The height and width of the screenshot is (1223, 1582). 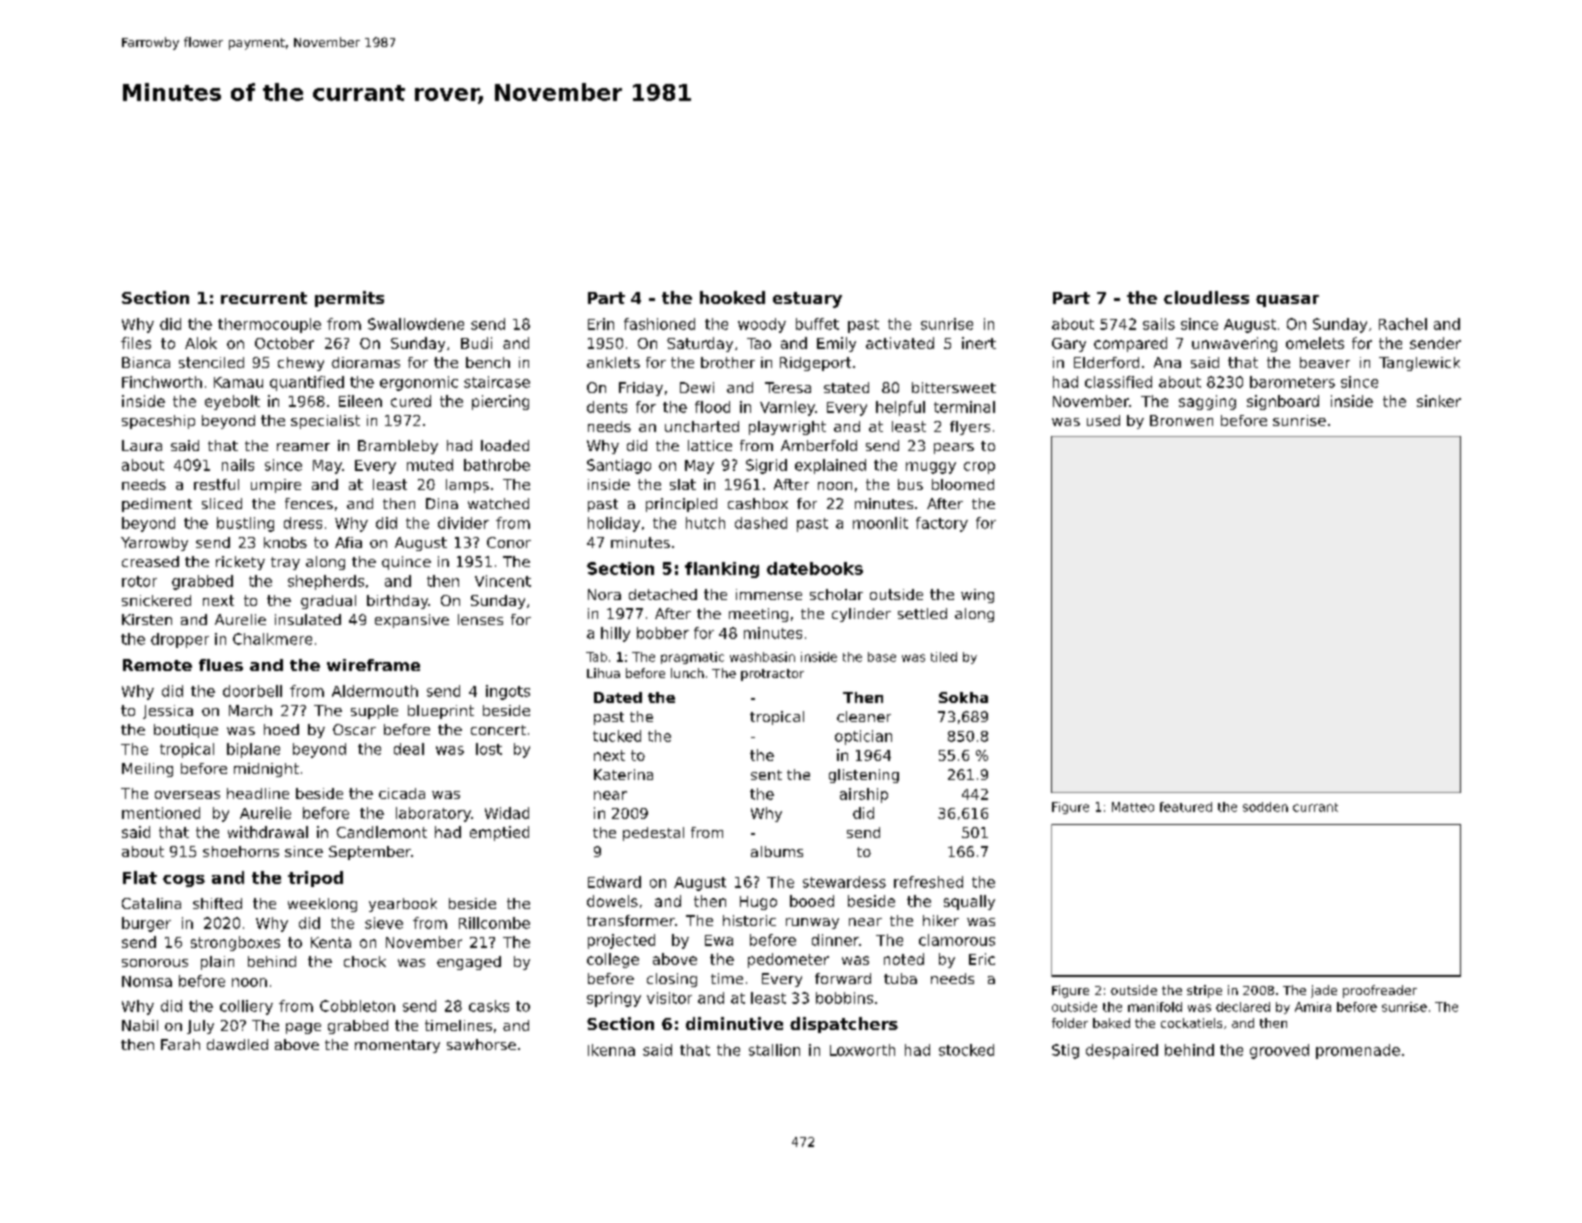 I want to click on flanking, so click(x=722, y=570).
